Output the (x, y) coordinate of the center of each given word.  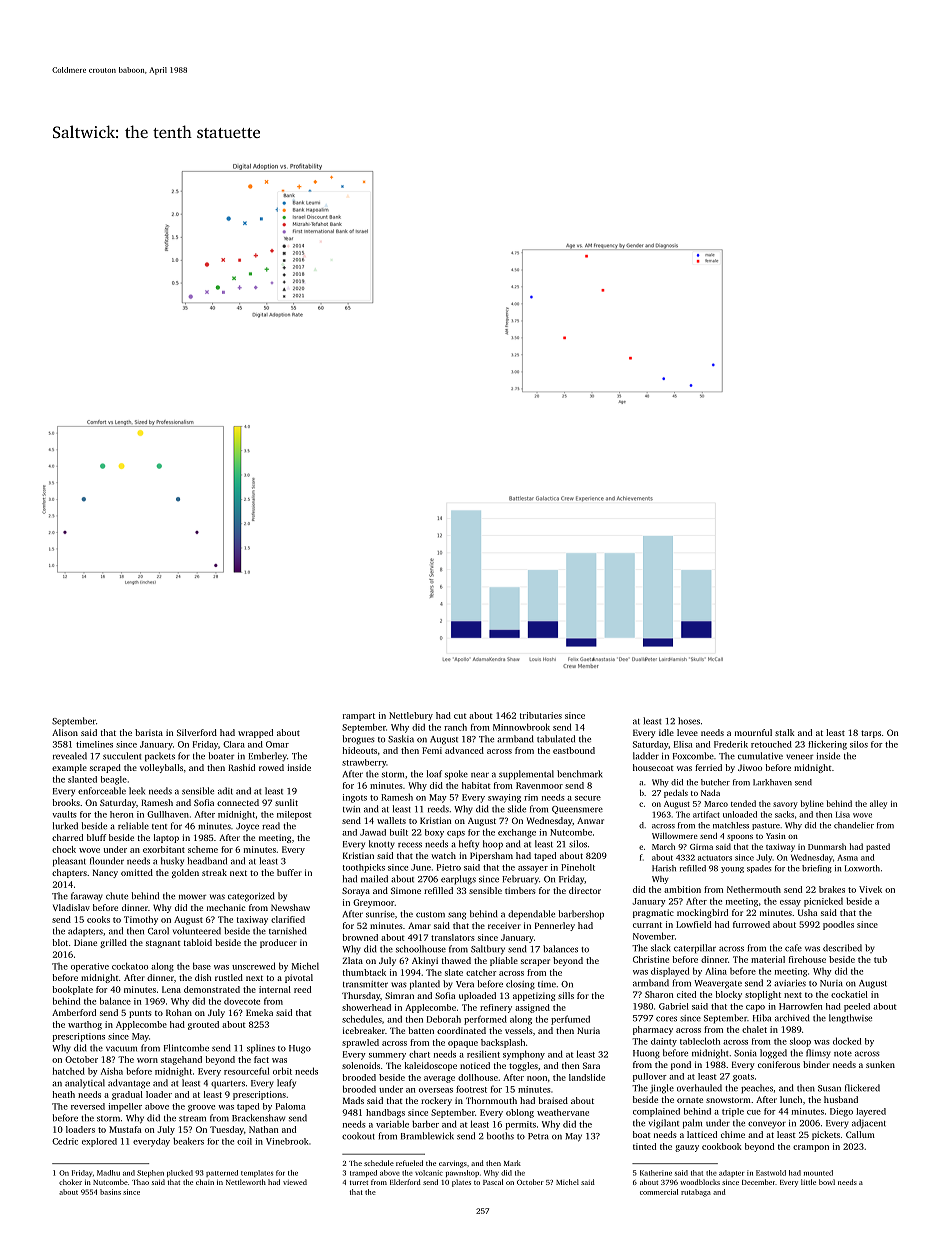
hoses (689, 721)
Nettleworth (246, 1182)
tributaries (541, 715)
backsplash (503, 1043)
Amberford (74, 1012)
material (768, 959)
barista (149, 732)
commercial (659, 1192)
